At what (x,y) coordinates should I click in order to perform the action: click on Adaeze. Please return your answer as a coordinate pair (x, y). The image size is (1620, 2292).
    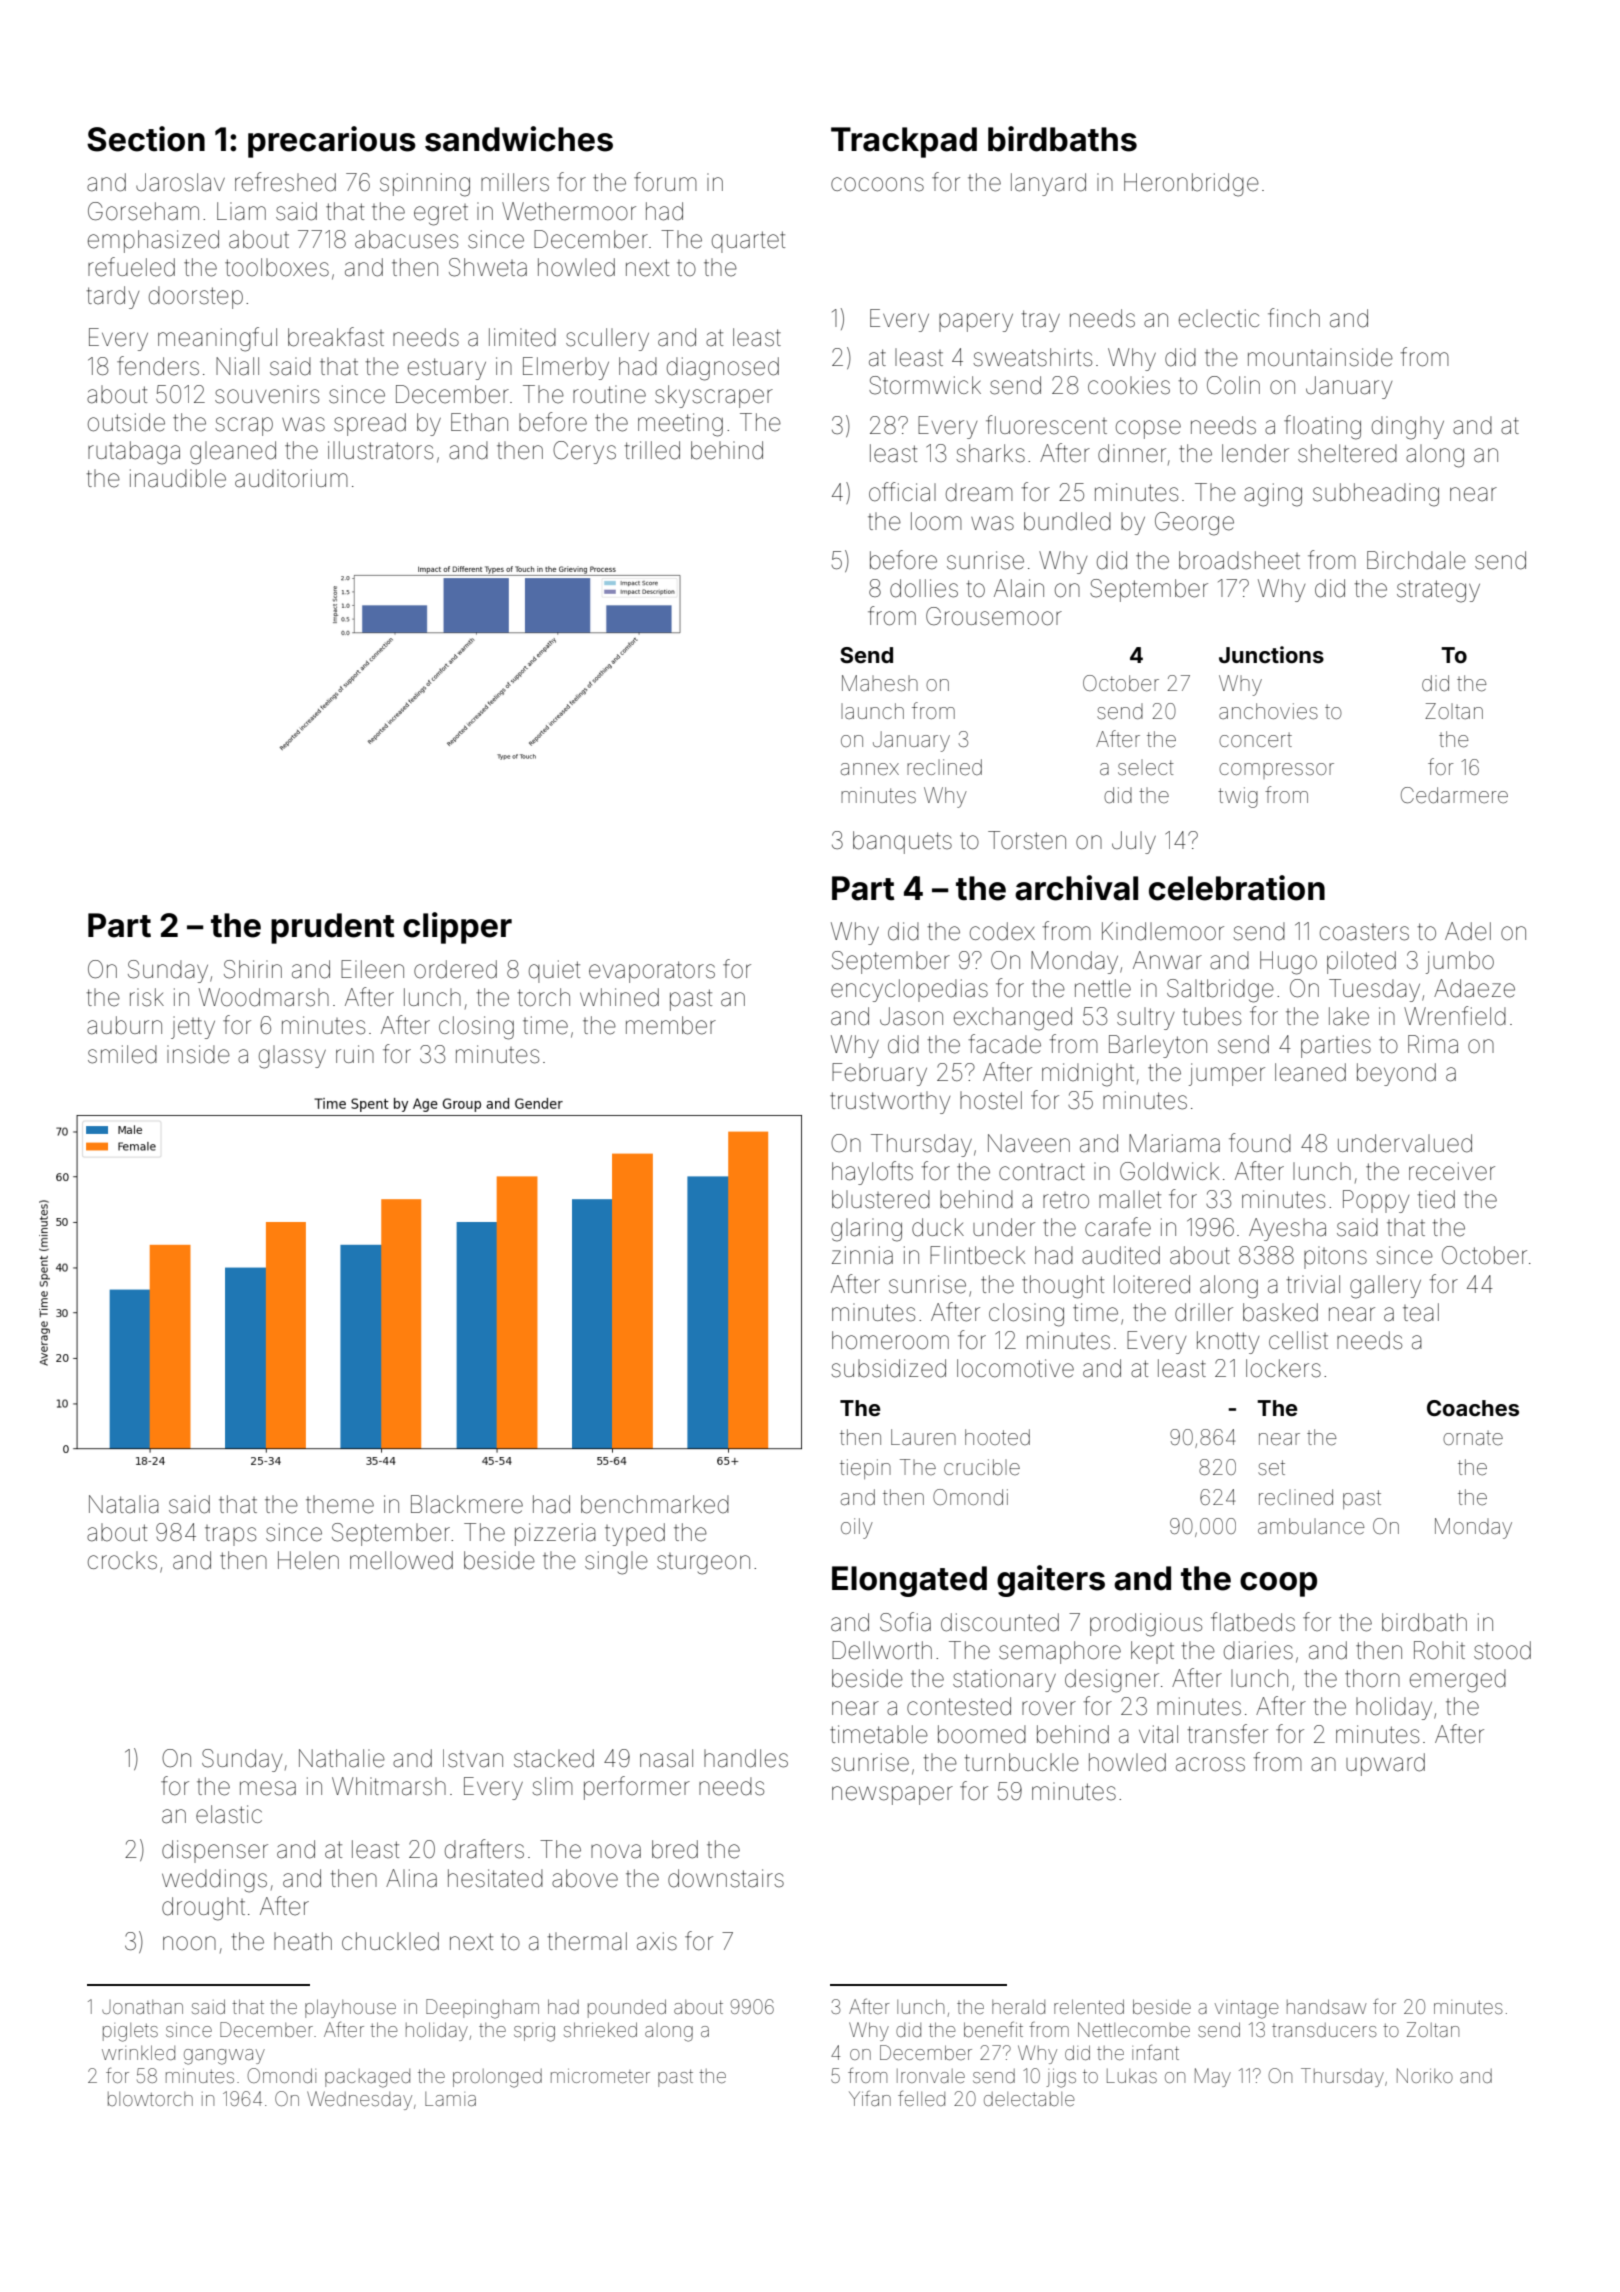
    Looking at the image, I should click on (1474, 988).
